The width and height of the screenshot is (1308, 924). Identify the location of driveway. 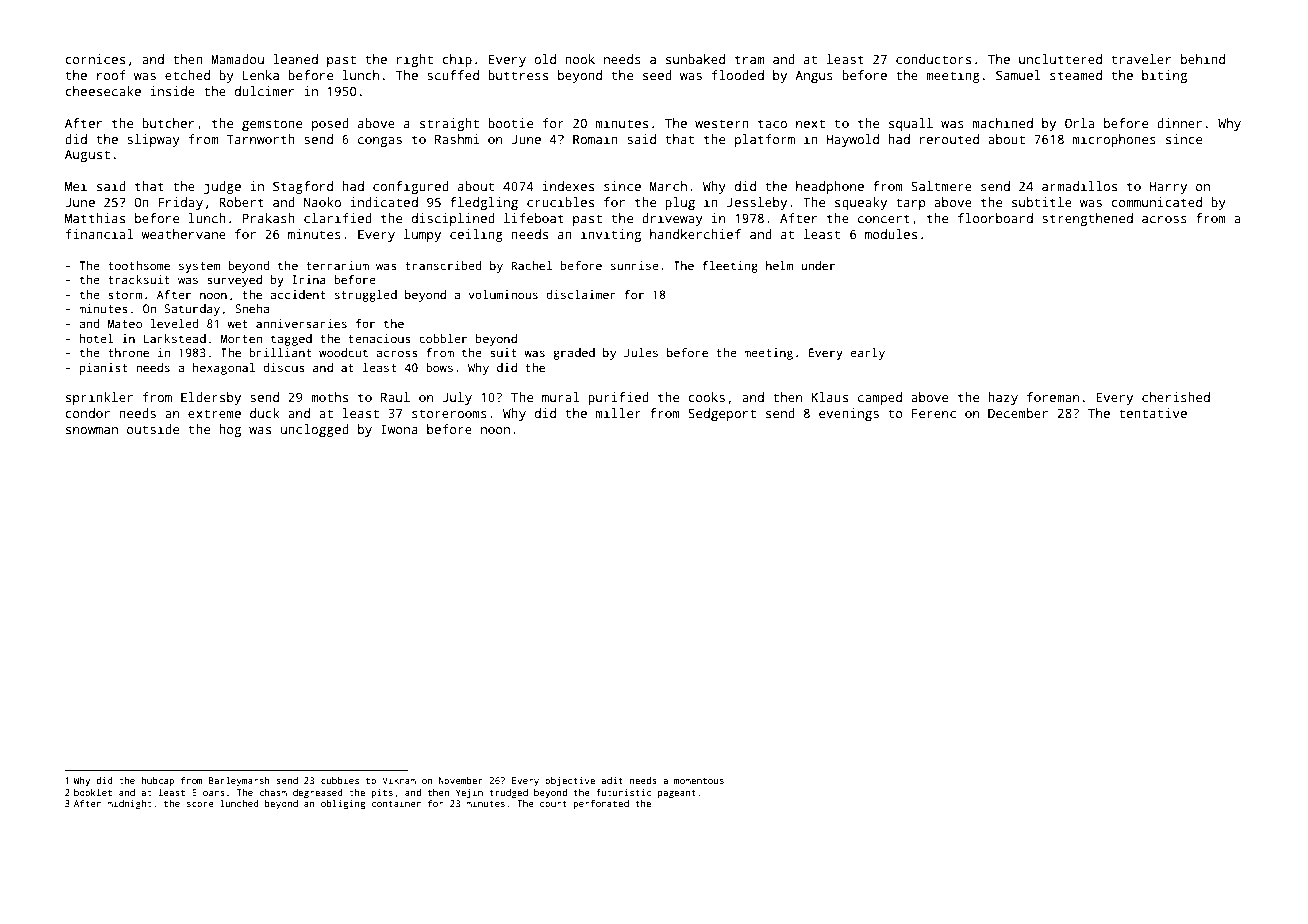
(672, 219).
